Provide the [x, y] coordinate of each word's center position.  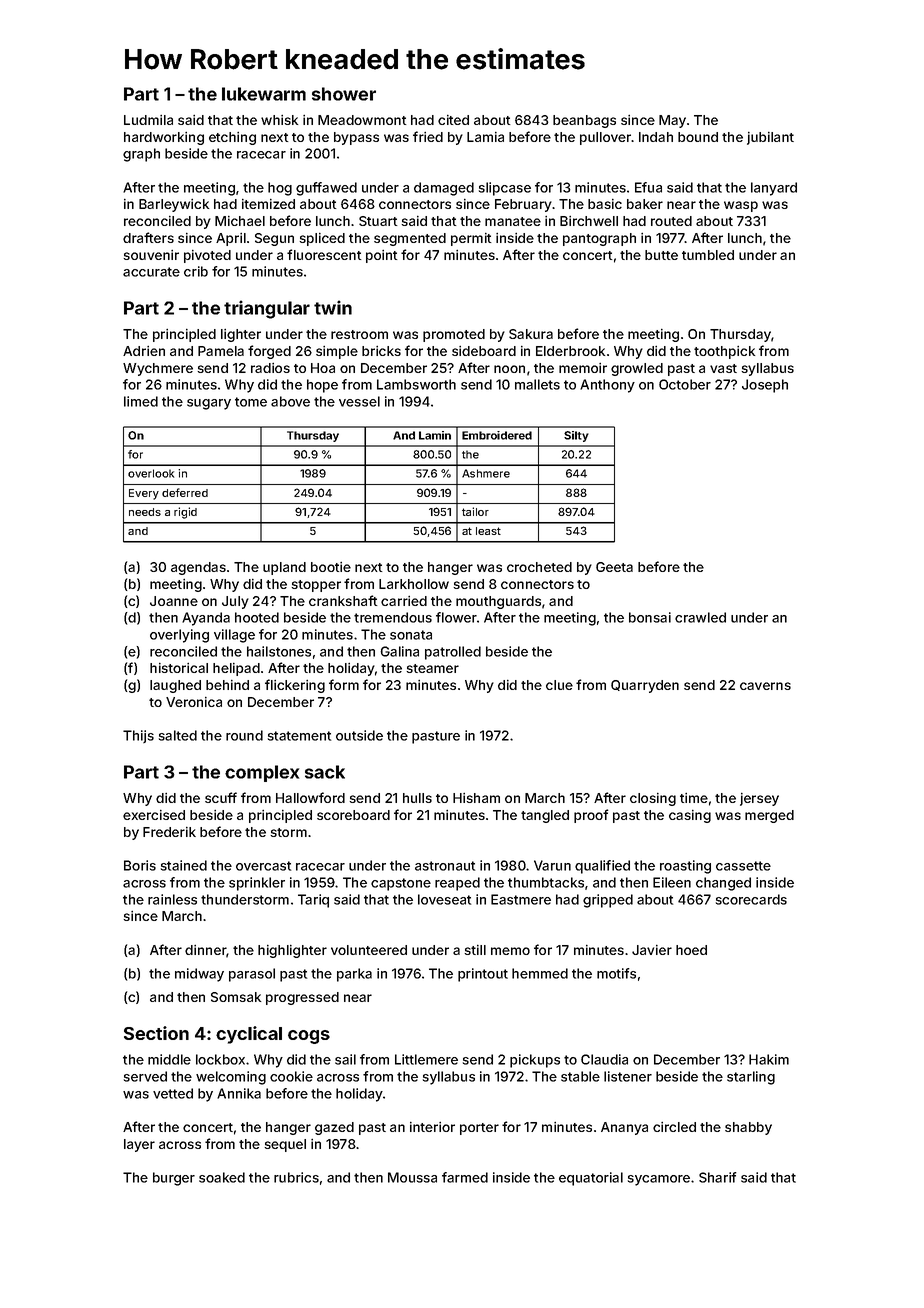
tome [251, 402]
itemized [268, 204]
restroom [359, 334]
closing [653, 799]
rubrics [296, 1177]
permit [471, 239]
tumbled [708, 255]
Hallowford [310, 797]
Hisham [476, 798]
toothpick [724, 352]
